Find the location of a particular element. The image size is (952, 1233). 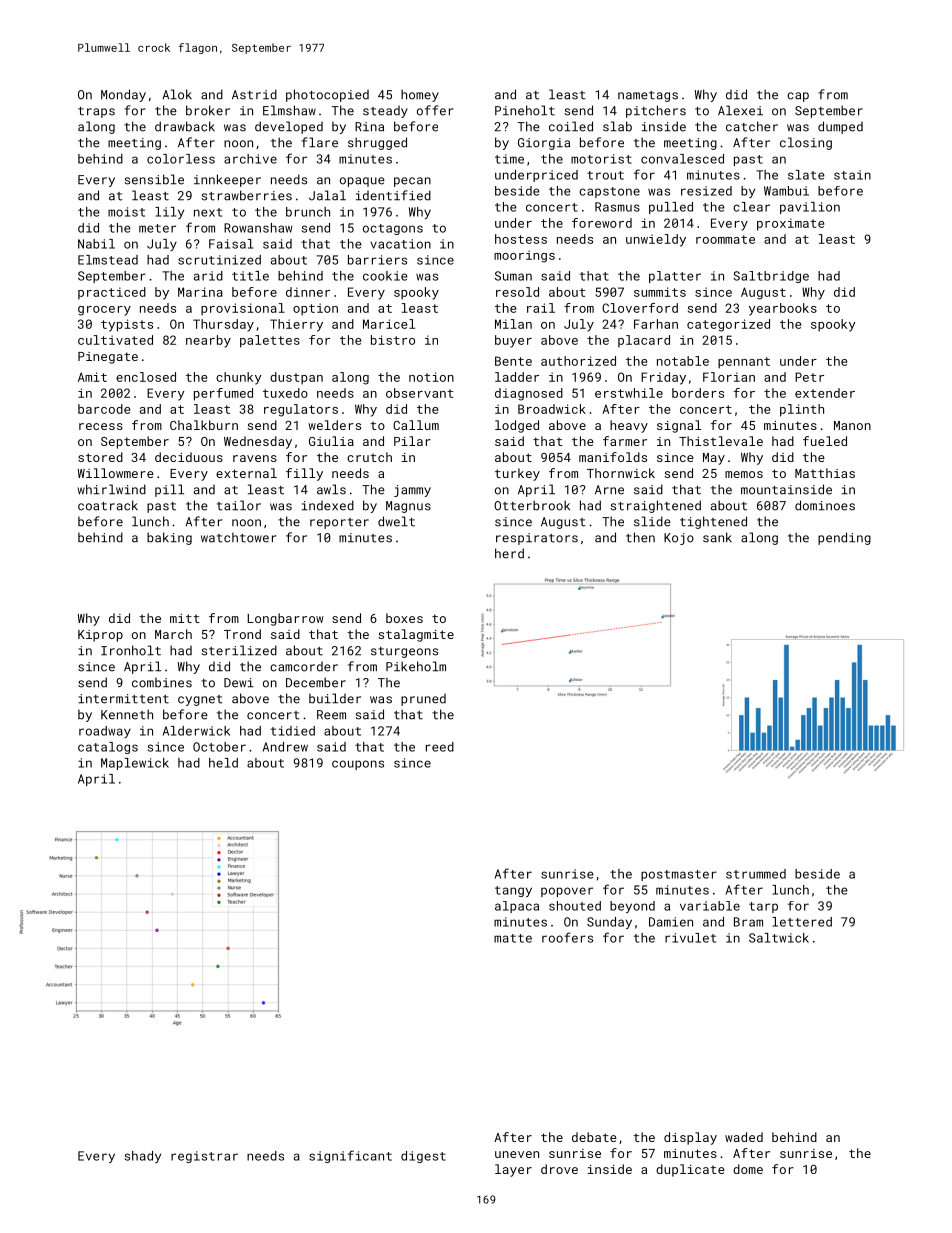

plinth is located at coordinates (802, 410).
